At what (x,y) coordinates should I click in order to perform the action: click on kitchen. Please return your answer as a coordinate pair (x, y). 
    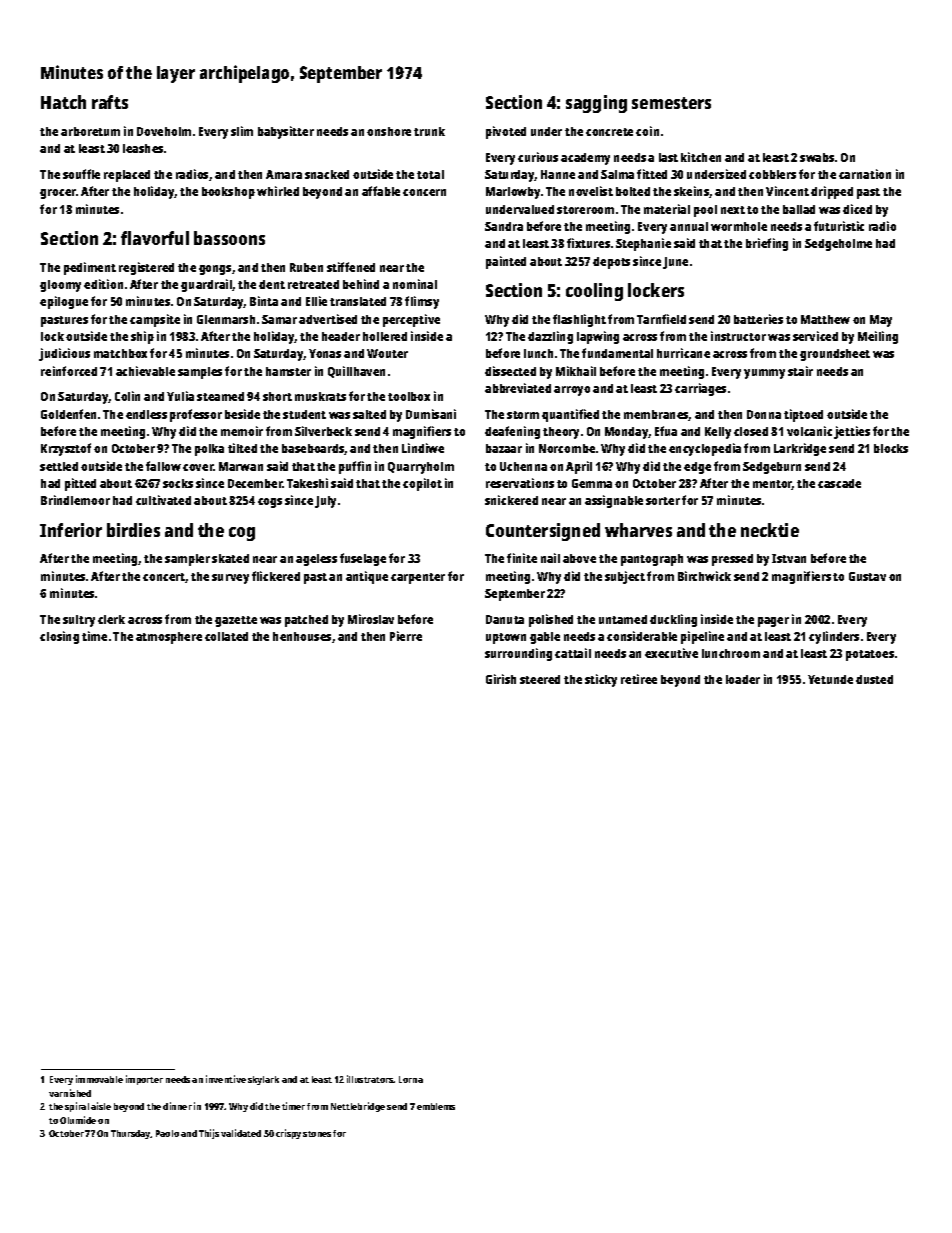
    Looking at the image, I should click on (701, 157).
